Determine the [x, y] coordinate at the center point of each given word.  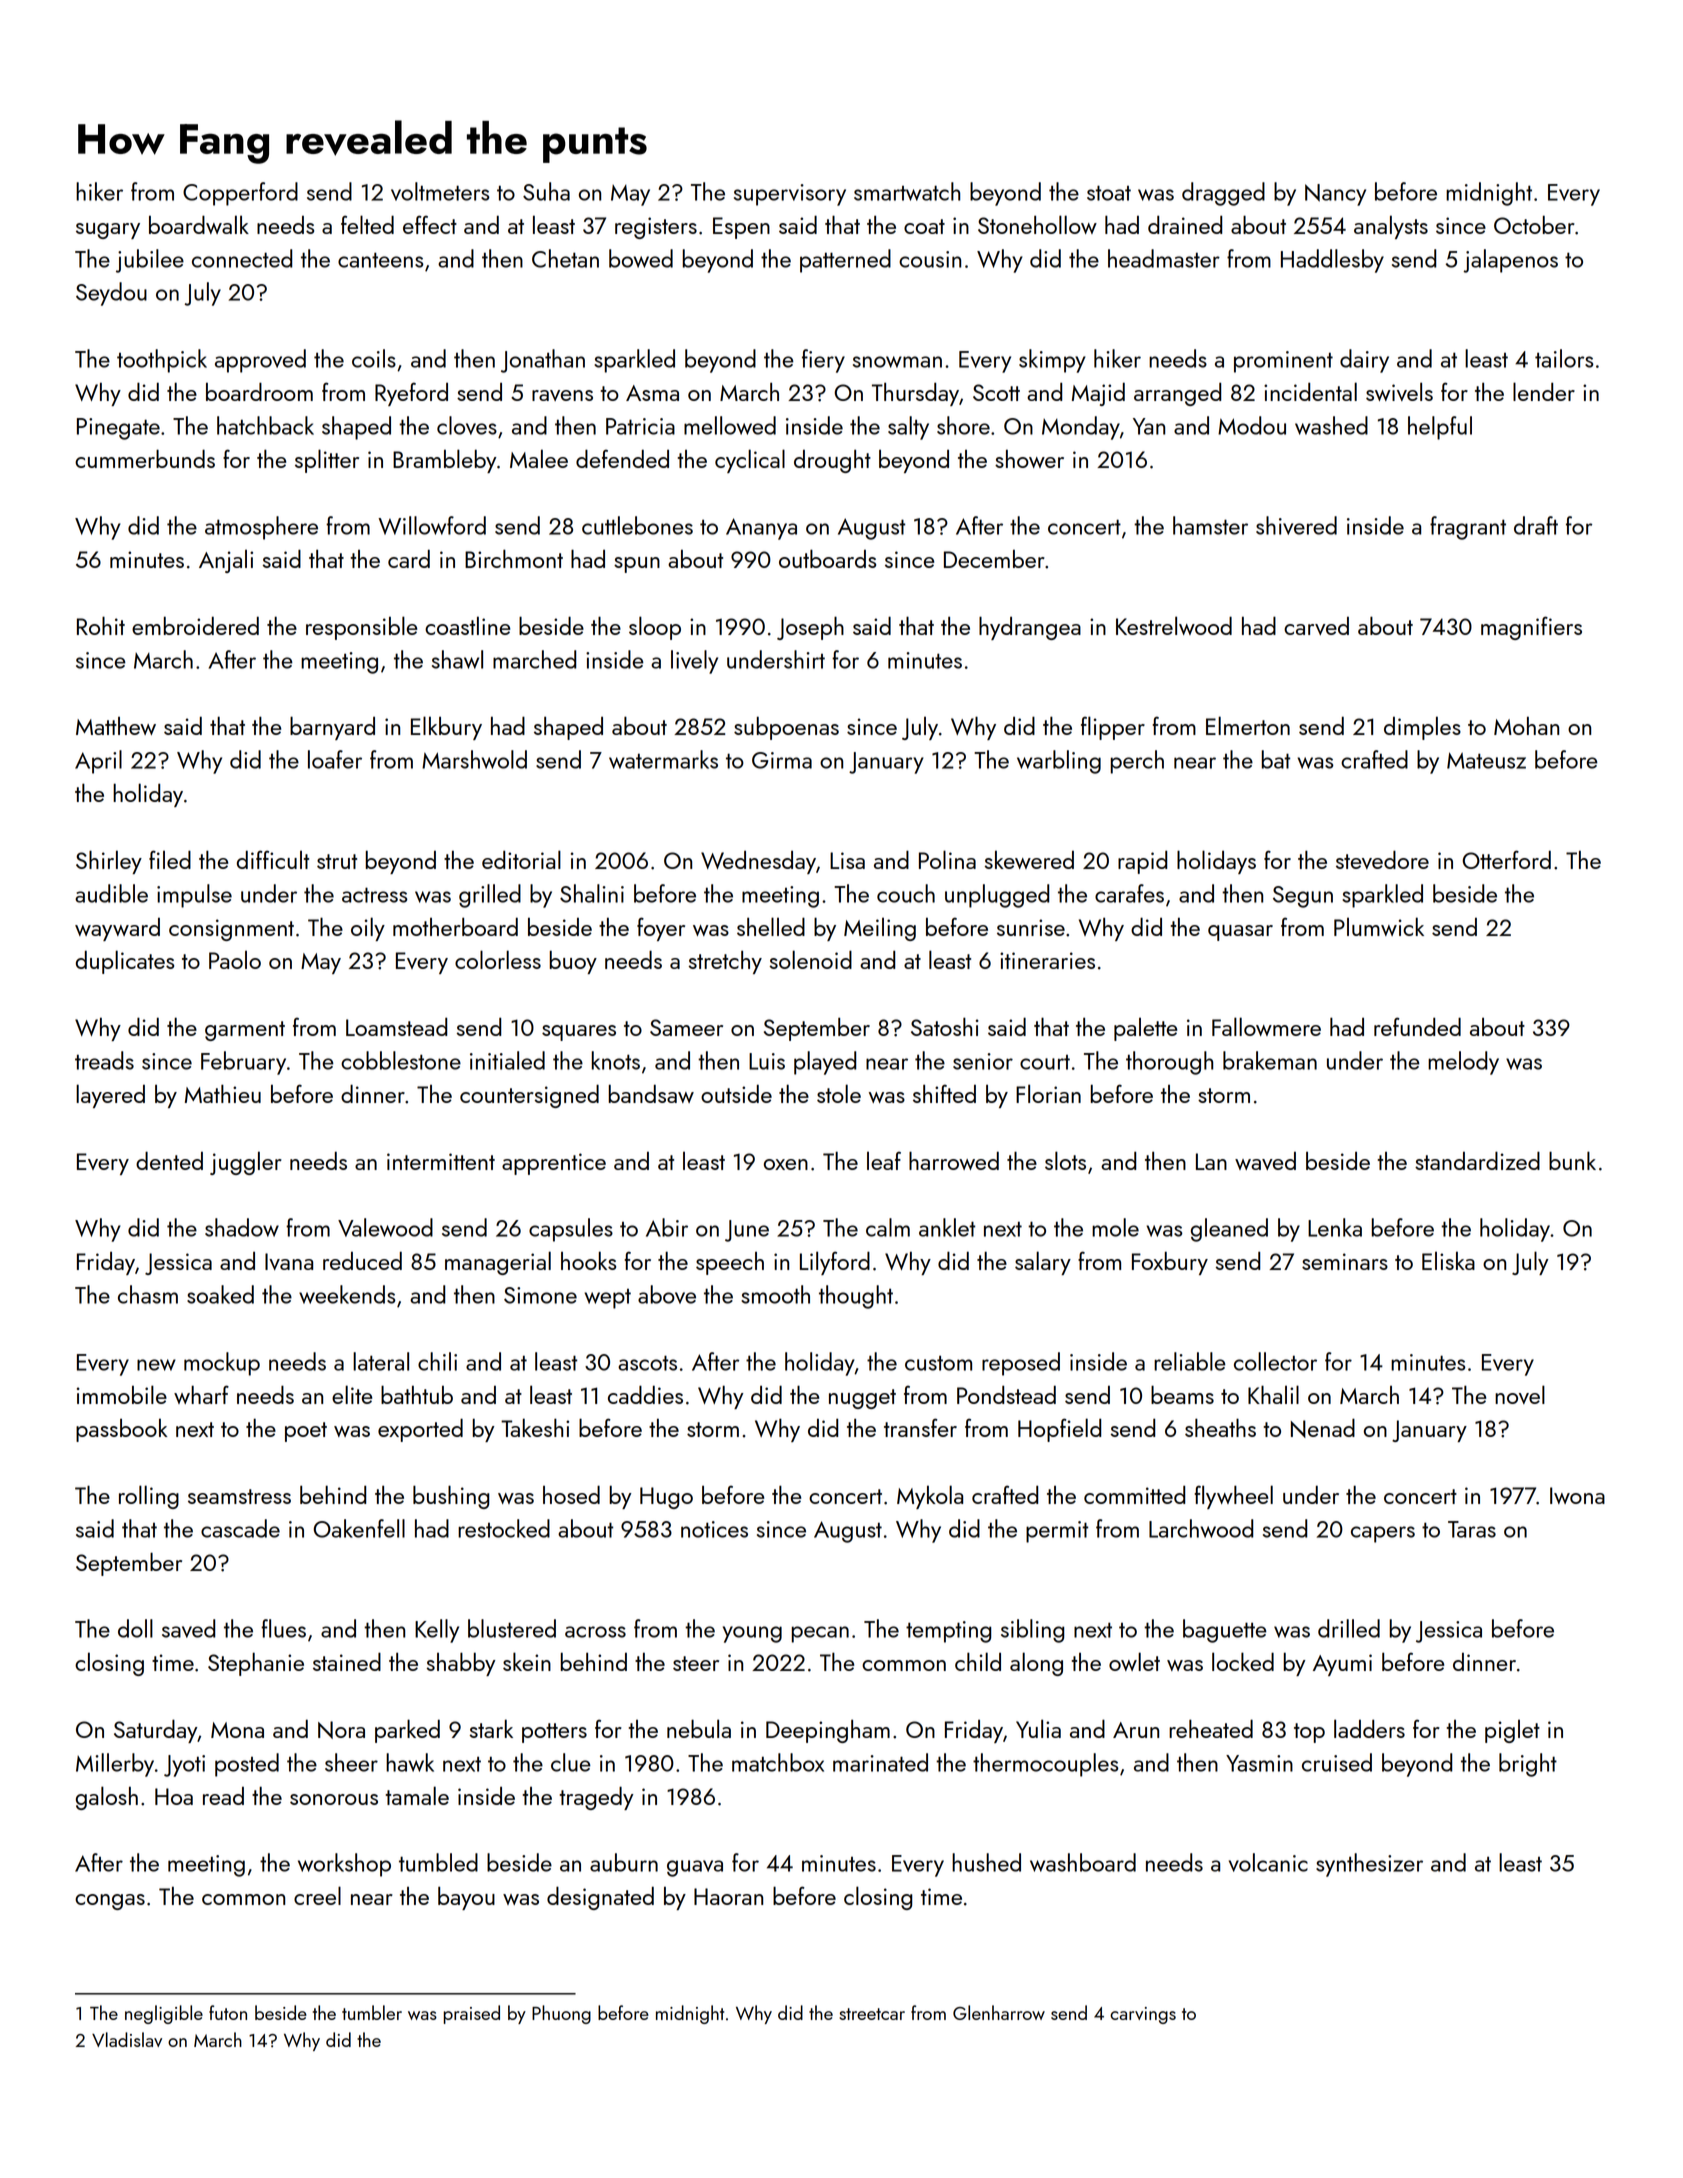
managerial [498, 1263]
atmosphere [261, 528]
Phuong [561, 2014]
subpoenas [786, 728]
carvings [1143, 2015]
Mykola [930, 1497]
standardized [1477, 1160]
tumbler [372, 2012]
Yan [1149, 426]
